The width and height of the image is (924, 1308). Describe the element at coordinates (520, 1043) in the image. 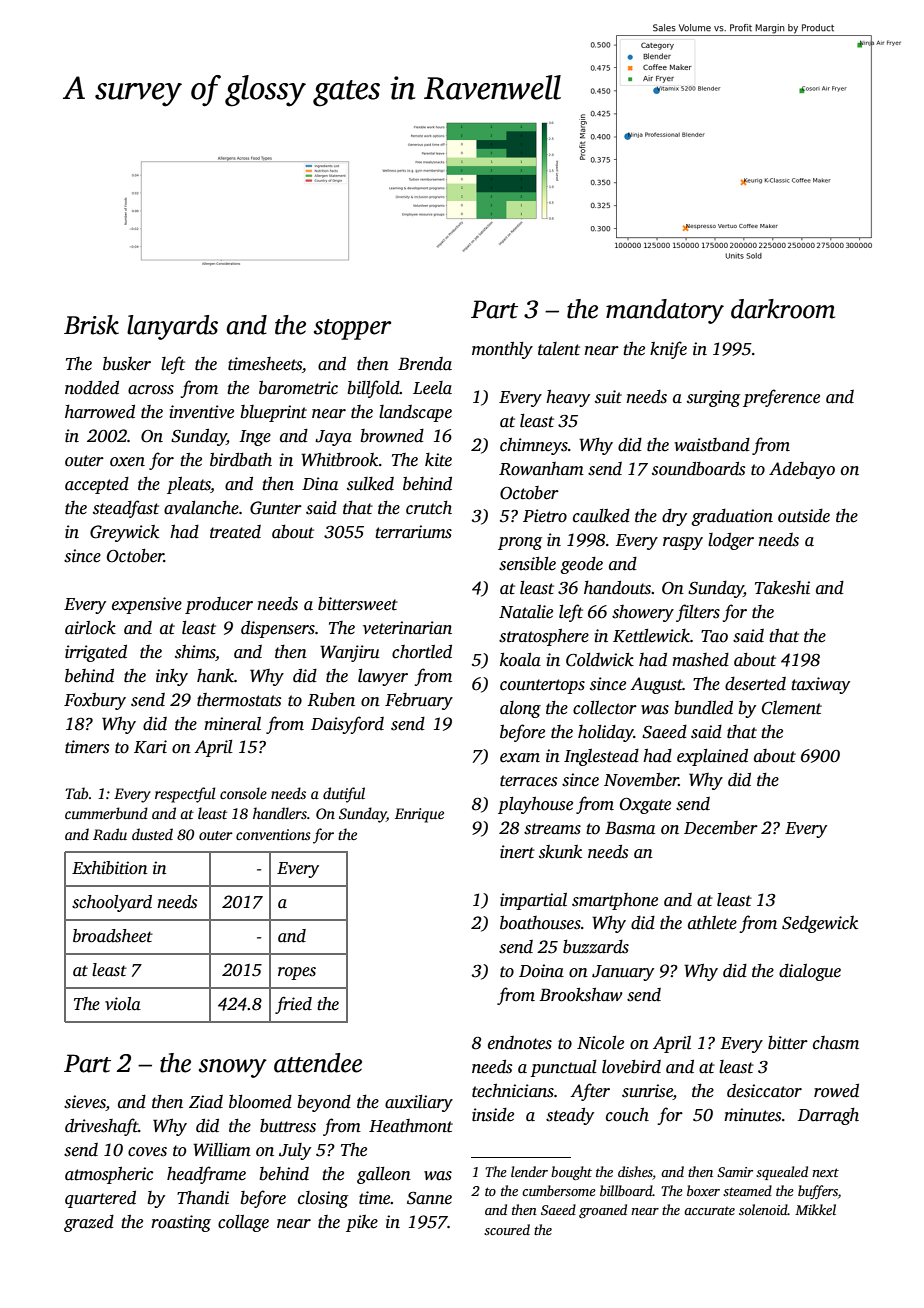

I see `endnotes` at that location.
